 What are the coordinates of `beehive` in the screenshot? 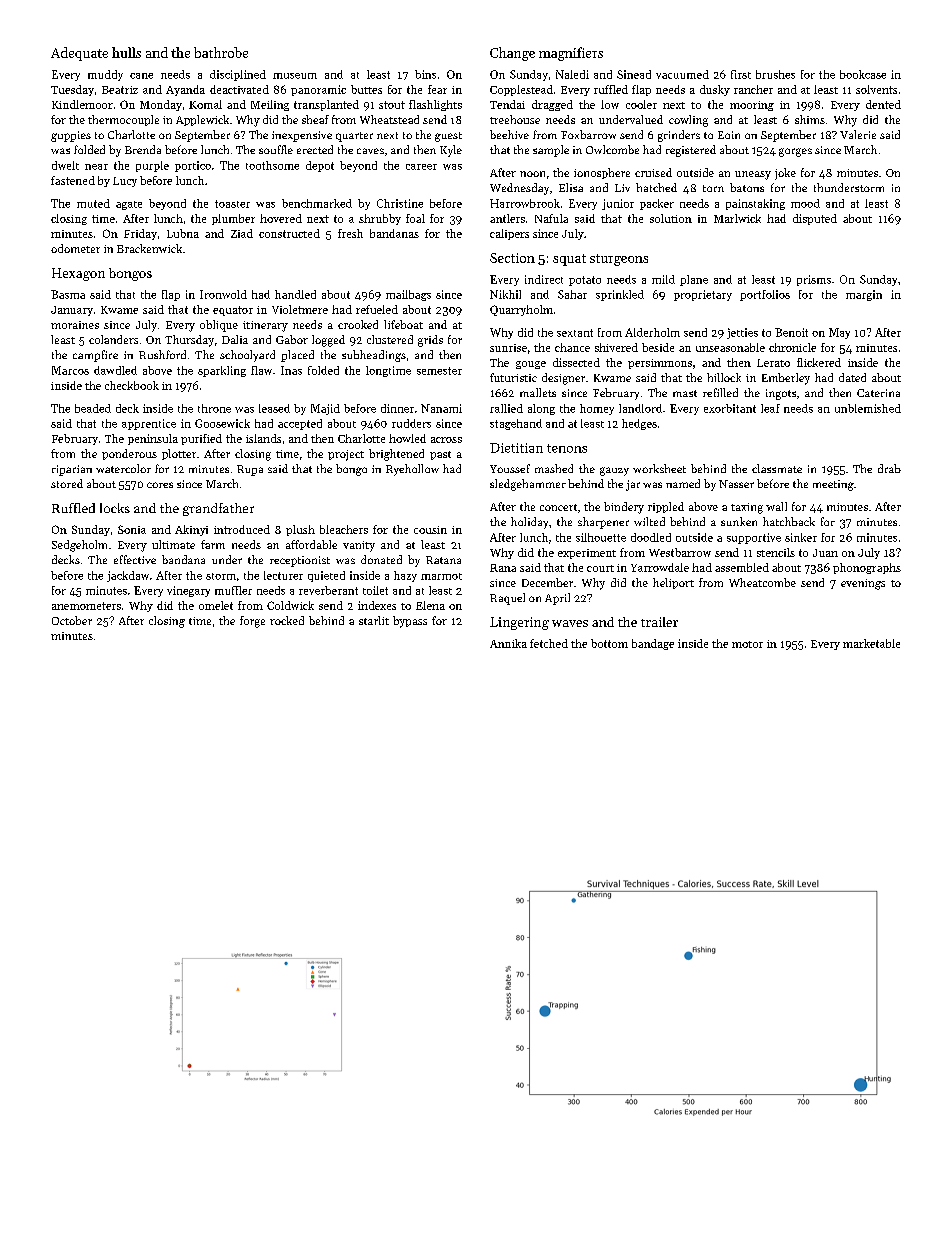 It's located at (509, 134).
